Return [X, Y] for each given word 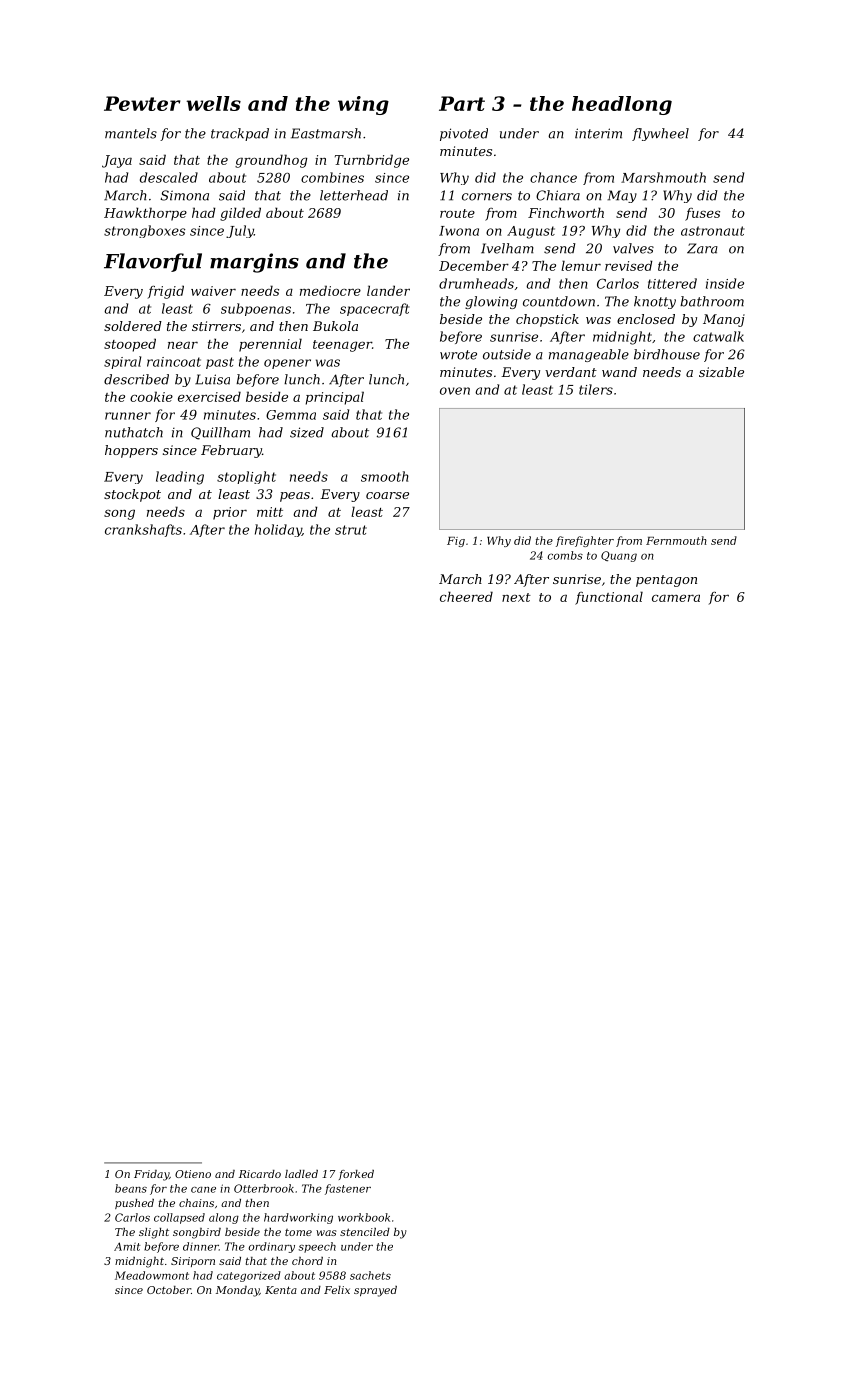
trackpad [240, 134]
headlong [622, 105]
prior [230, 513]
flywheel [660, 134]
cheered [466, 596]
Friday [151, 1175]
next [516, 597]
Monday [237, 1291]
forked [356, 1175]
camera [676, 598]
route [457, 213]
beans [131, 1188]
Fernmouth [676, 540]
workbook [364, 1217]
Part [462, 103]
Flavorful [153, 262]
